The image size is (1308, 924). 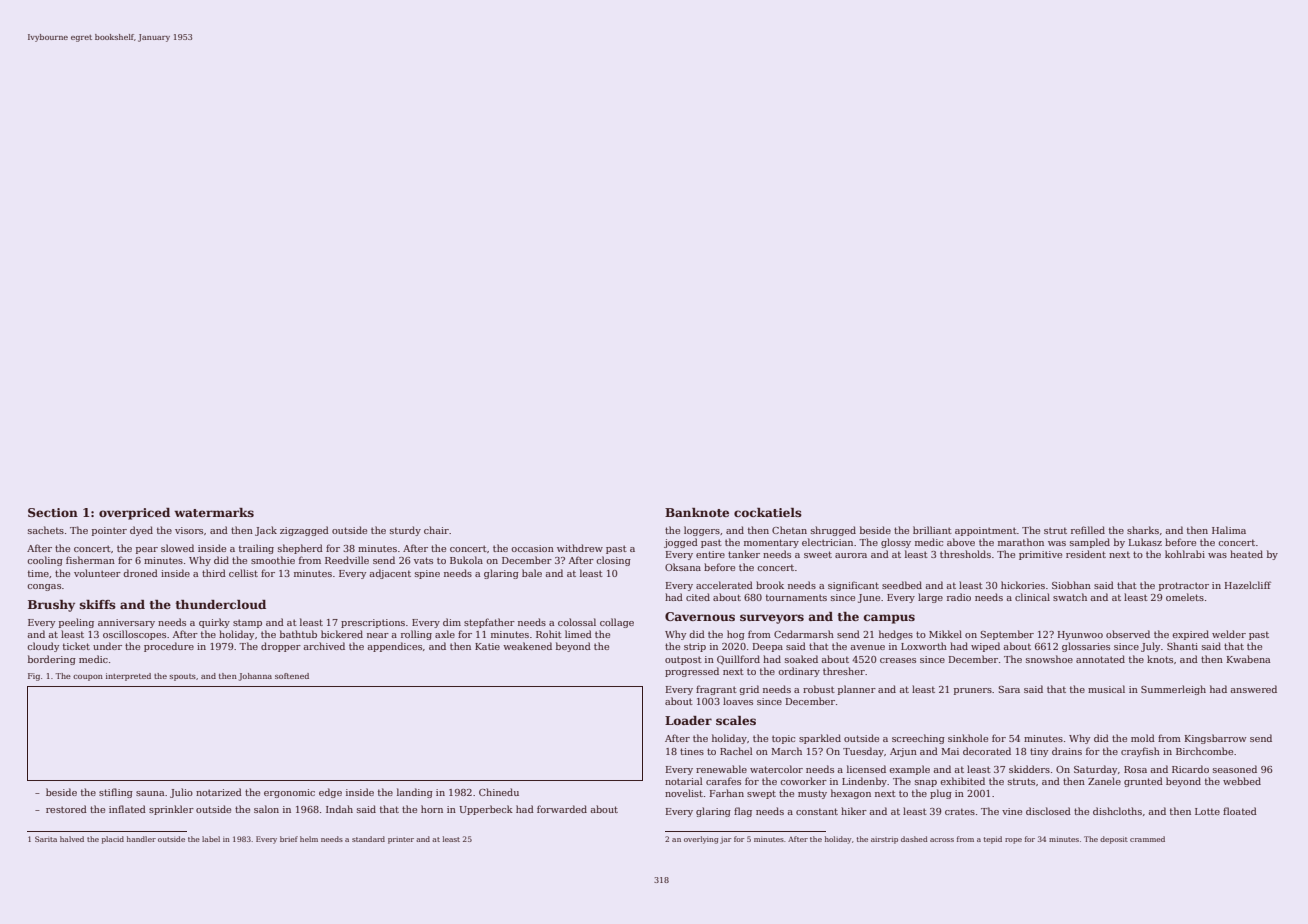 What do you see at coordinates (247, 623) in the screenshot?
I see `stamp` at bounding box center [247, 623].
